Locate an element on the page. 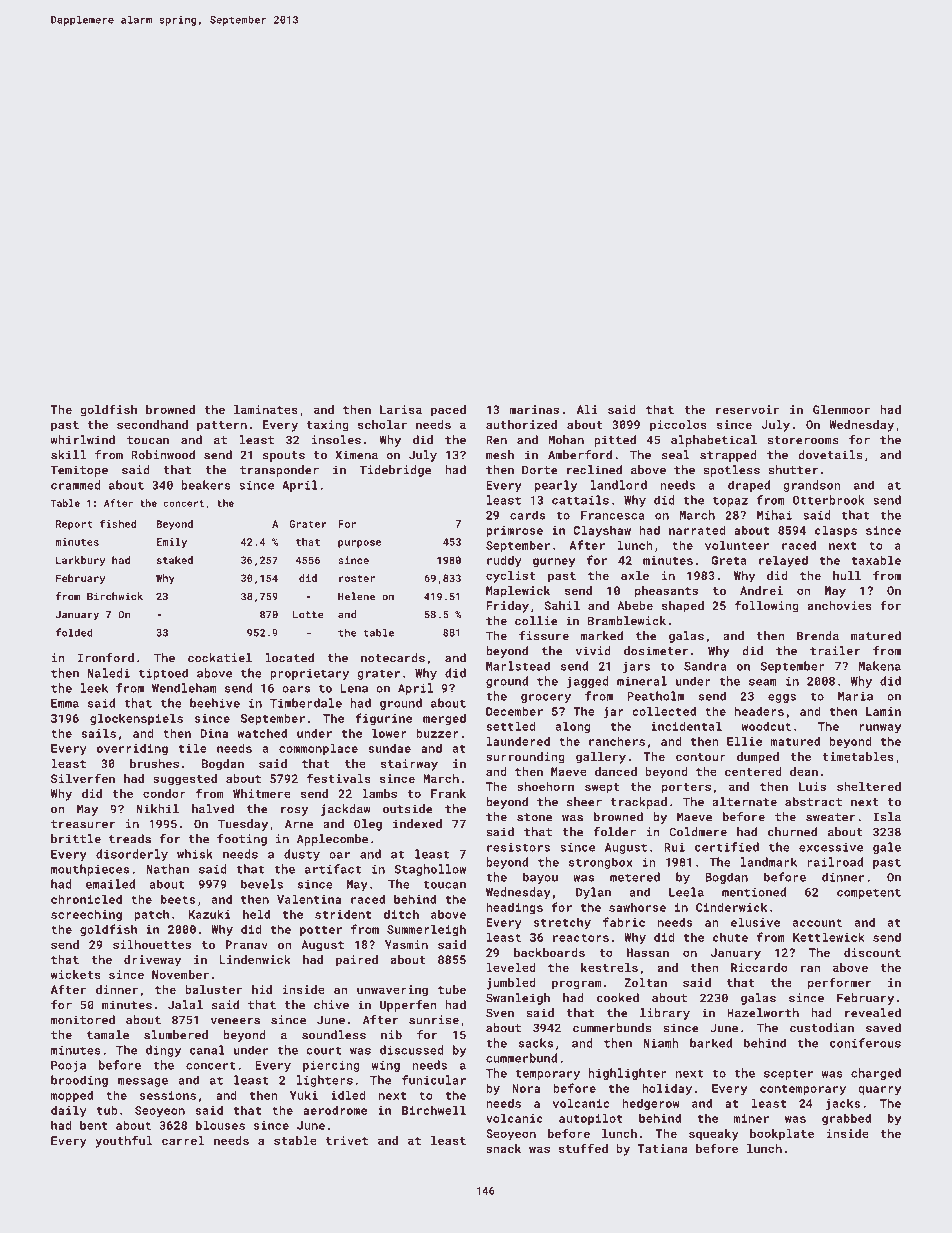 The width and height of the page is (952, 1233). Hazelworth is located at coordinates (763, 1013).
